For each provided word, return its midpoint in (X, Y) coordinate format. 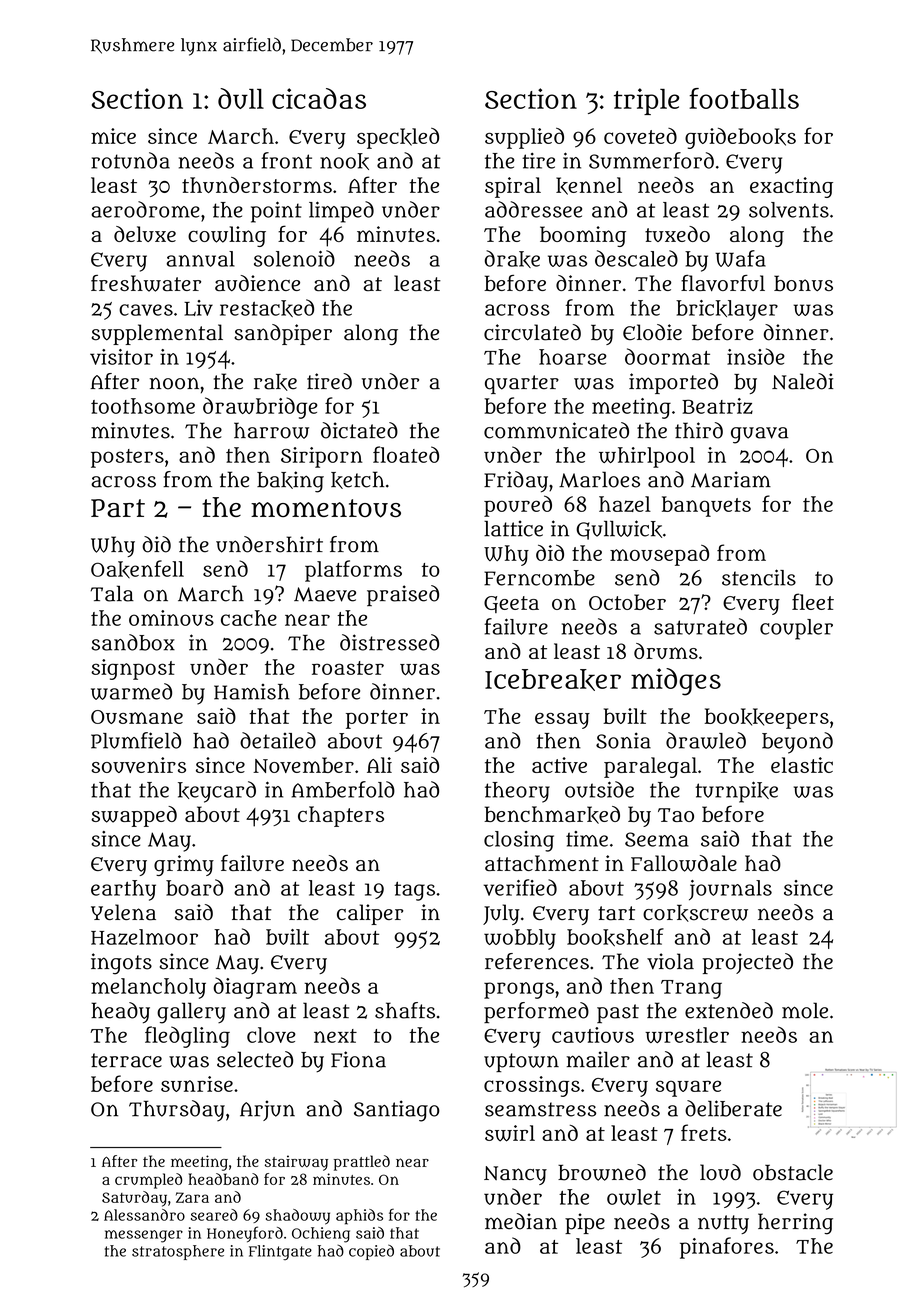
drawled (706, 740)
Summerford (651, 160)
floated (406, 454)
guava (759, 435)
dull (241, 98)
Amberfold (343, 789)
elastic (802, 765)
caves (146, 310)
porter (377, 719)
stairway (296, 1163)
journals (730, 890)
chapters (341, 816)
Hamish (252, 692)
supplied (524, 138)
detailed (278, 740)
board (194, 887)
